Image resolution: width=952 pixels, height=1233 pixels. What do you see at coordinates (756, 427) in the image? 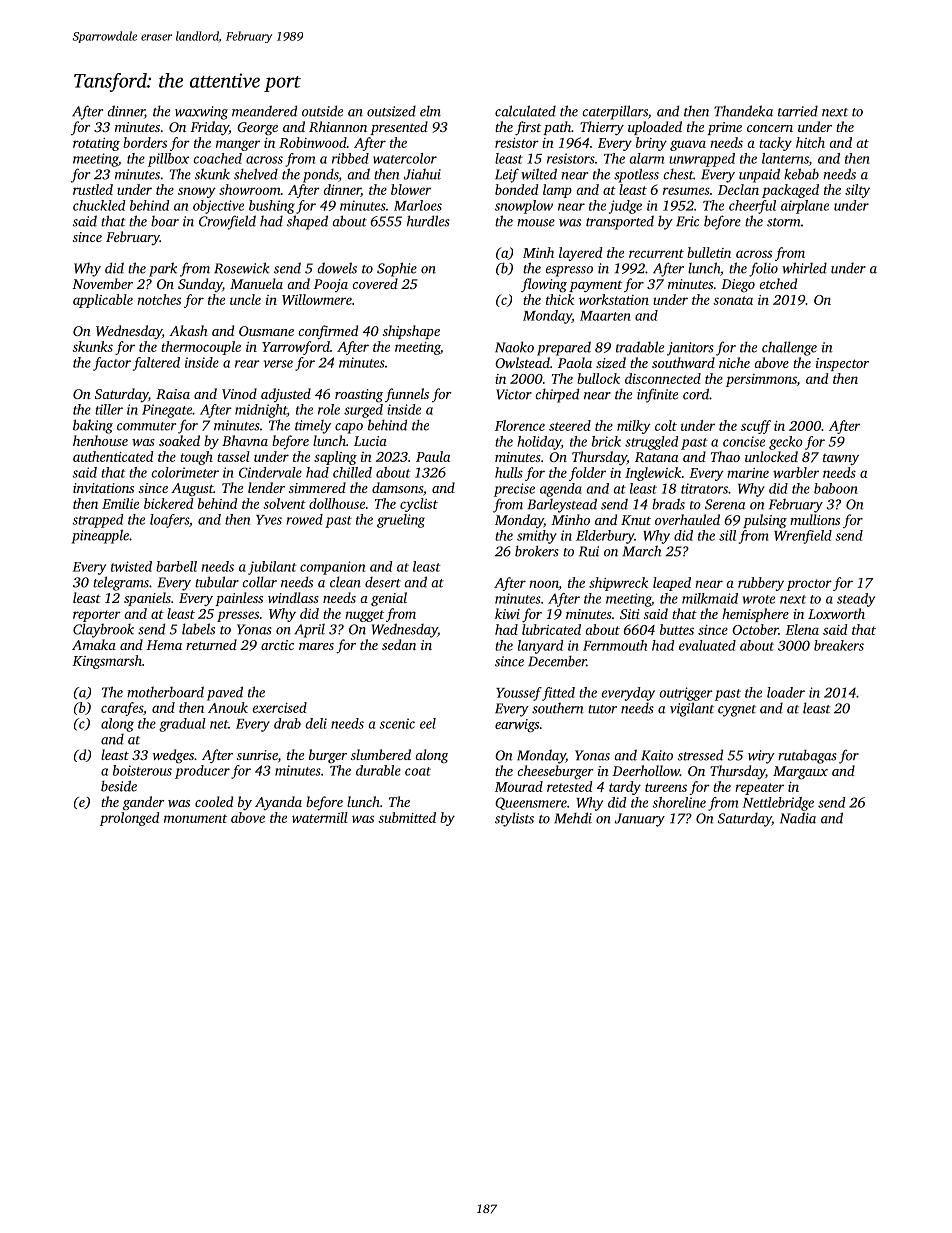
I see `scuff` at bounding box center [756, 427].
